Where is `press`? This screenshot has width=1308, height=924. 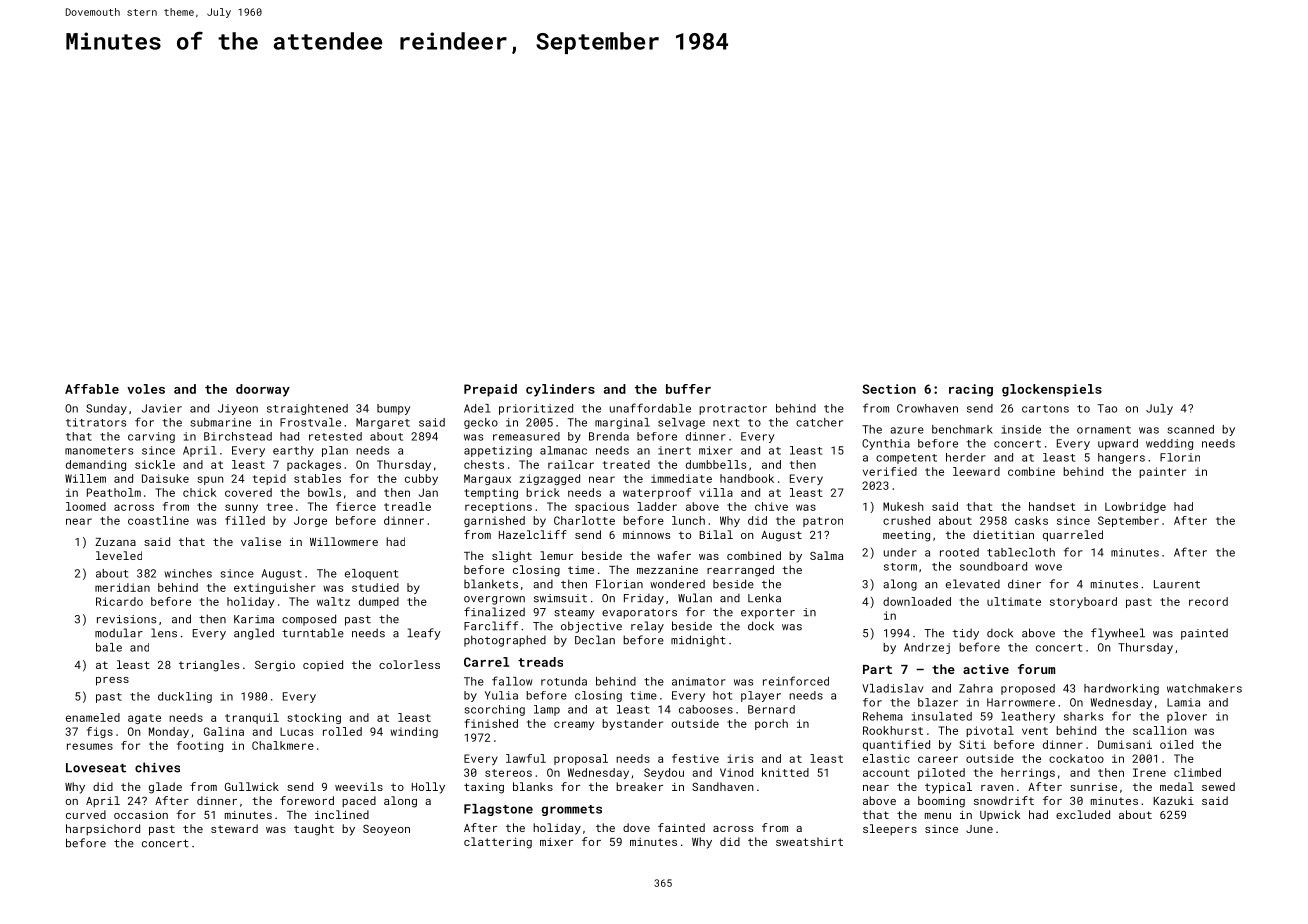
press is located at coordinates (112, 681).
